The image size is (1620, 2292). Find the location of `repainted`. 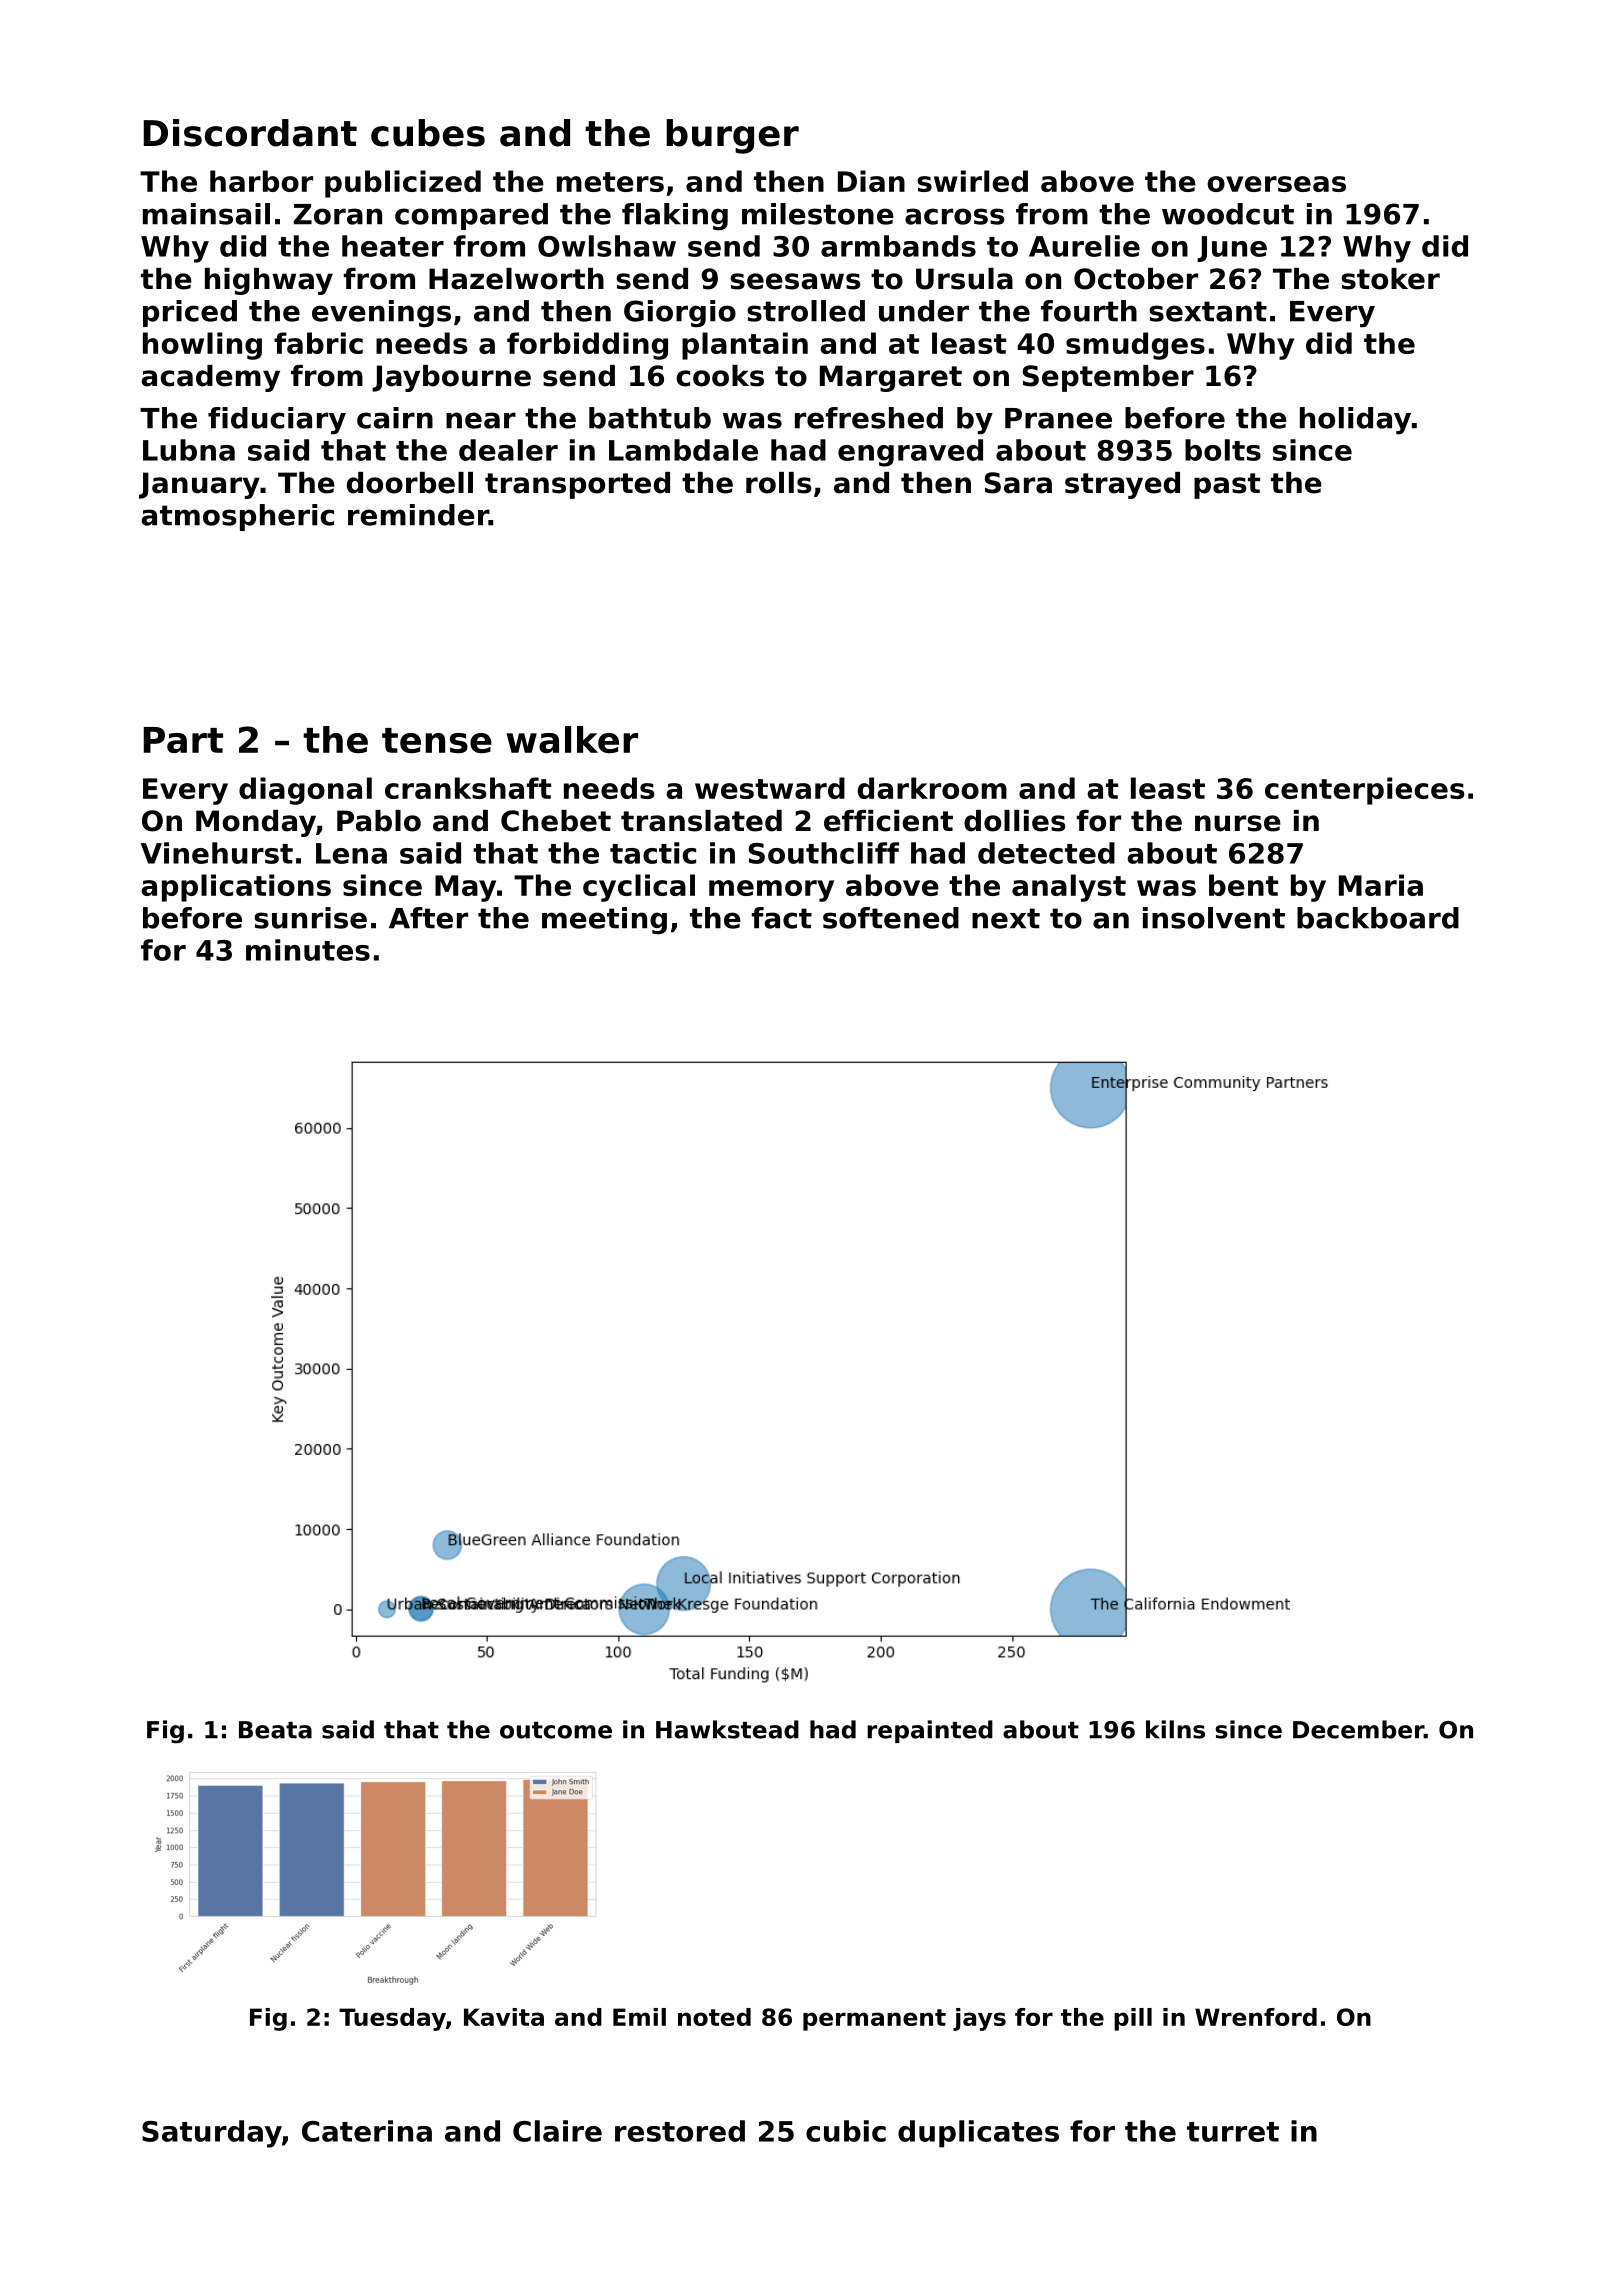

repainted is located at coordinates (930, 1731).
